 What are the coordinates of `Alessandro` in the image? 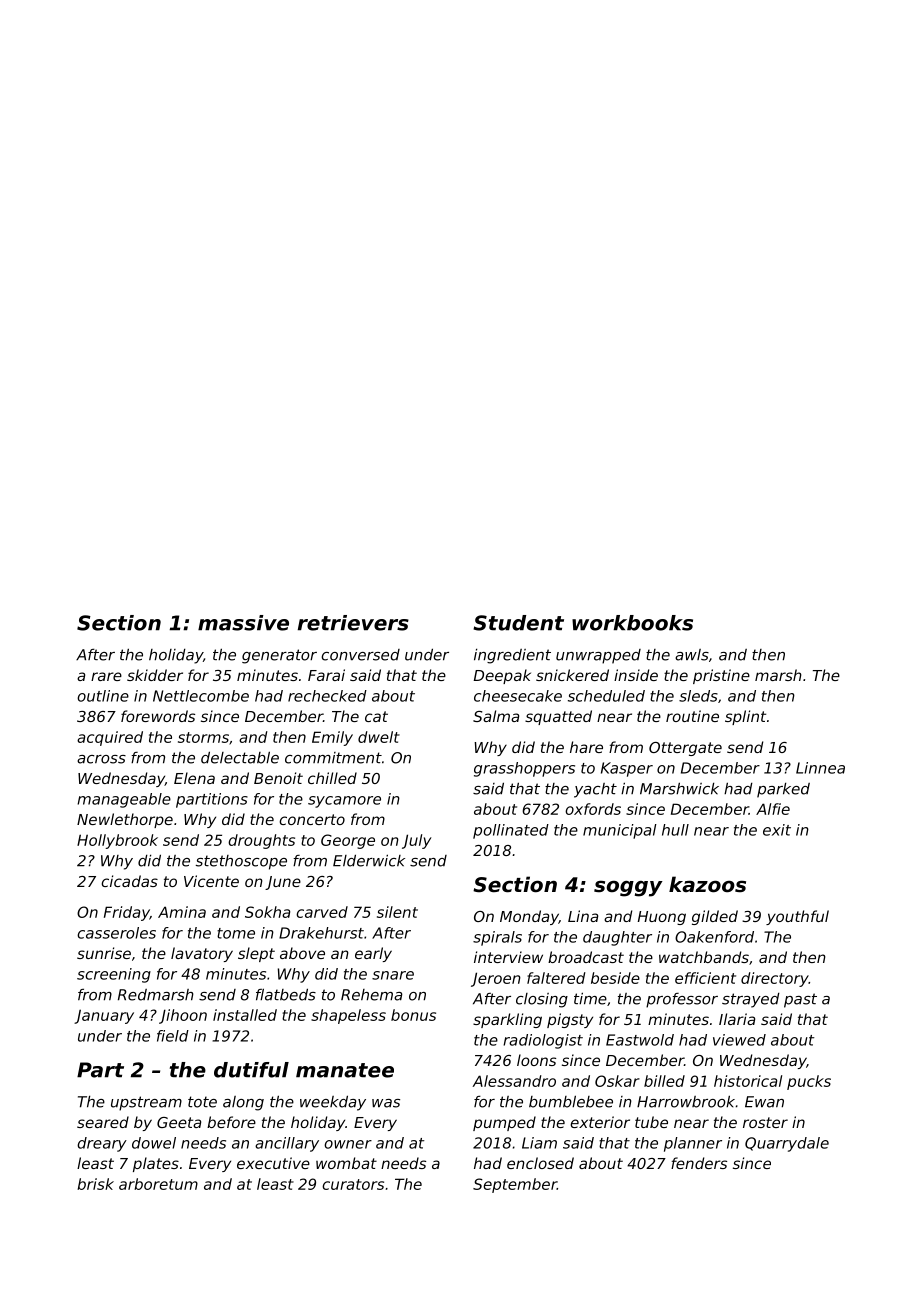 It's located at (514, 1081).
